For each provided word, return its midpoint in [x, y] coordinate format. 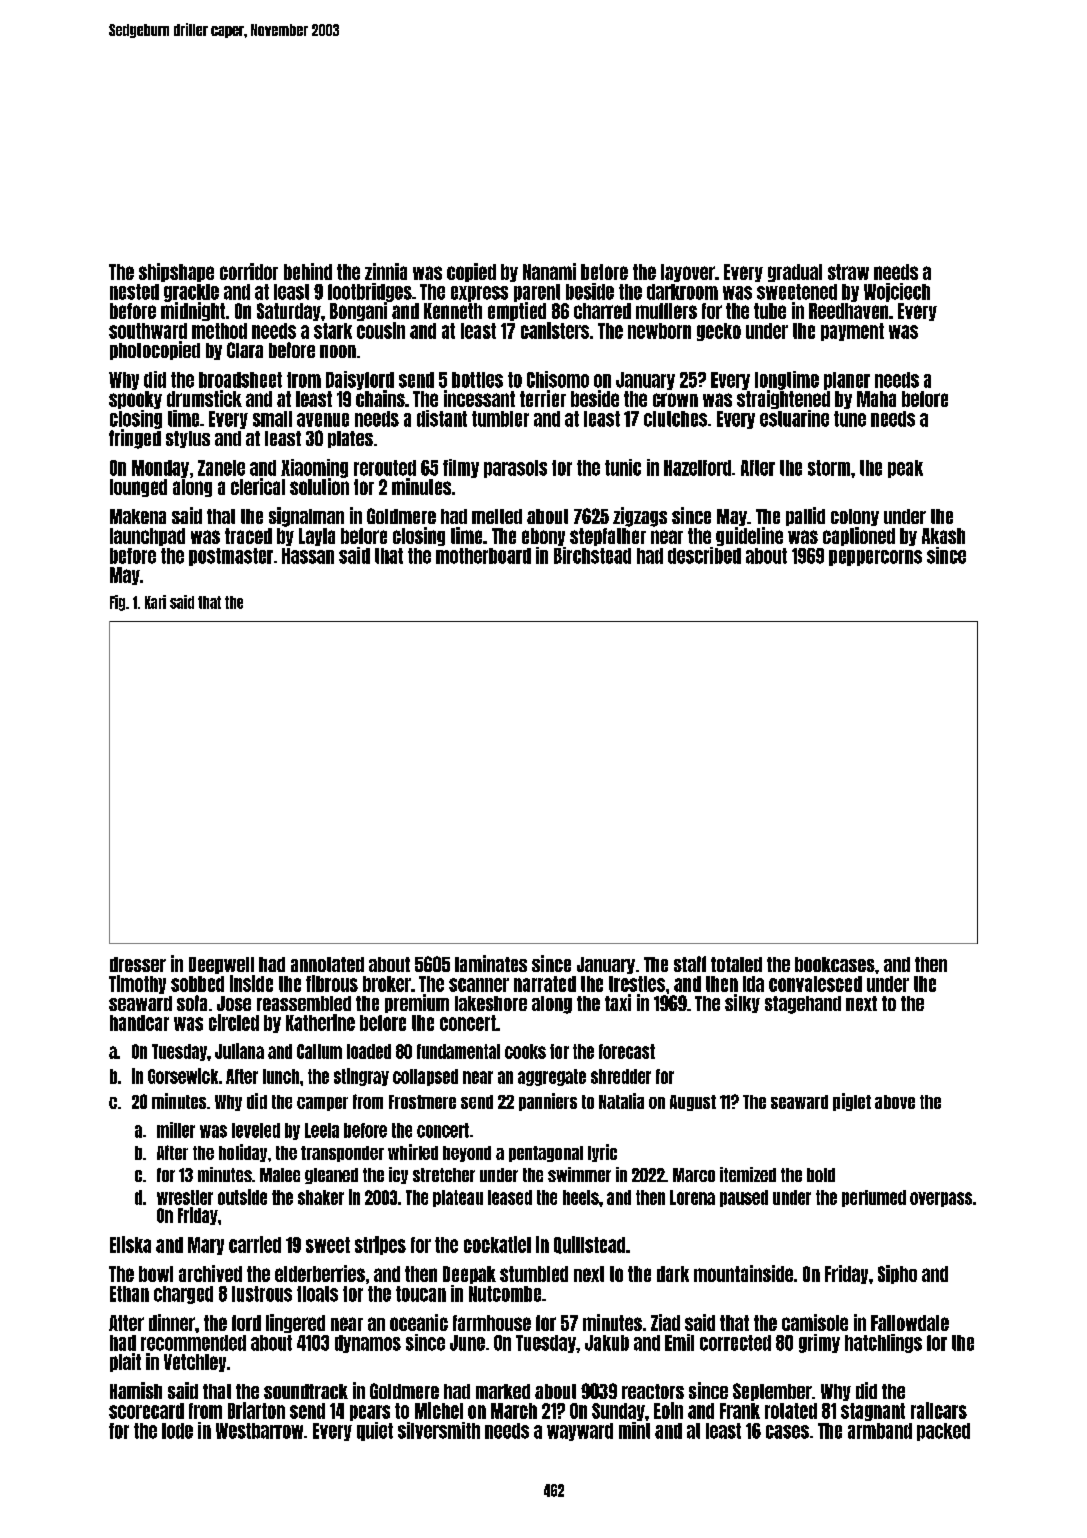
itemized [748, 1174]
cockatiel [497, 1244]
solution [319, 486]
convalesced [815, 984]
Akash [943, 536]
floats [317, 1294]
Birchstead [592, 555]
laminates [491, 963]
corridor [249, 271]
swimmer [579, 1174]
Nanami [549, 271]
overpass [941, 1199]
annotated [327, 964]
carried [255, 1244]
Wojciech [897, 292]
